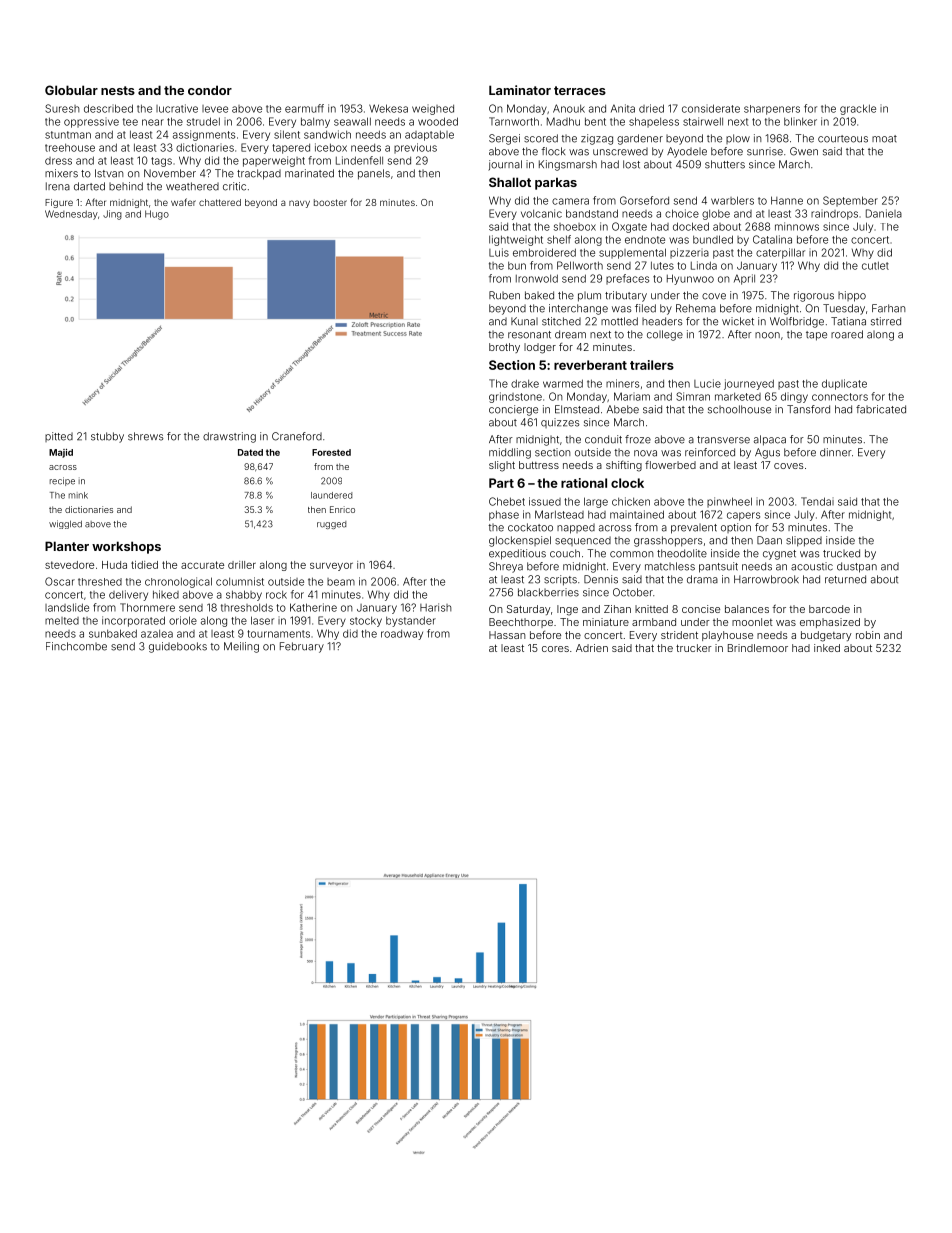  What do you see at coordinates (112, 215) in the screenshot?
I see `Jing` at bounding box center [112, 215].
